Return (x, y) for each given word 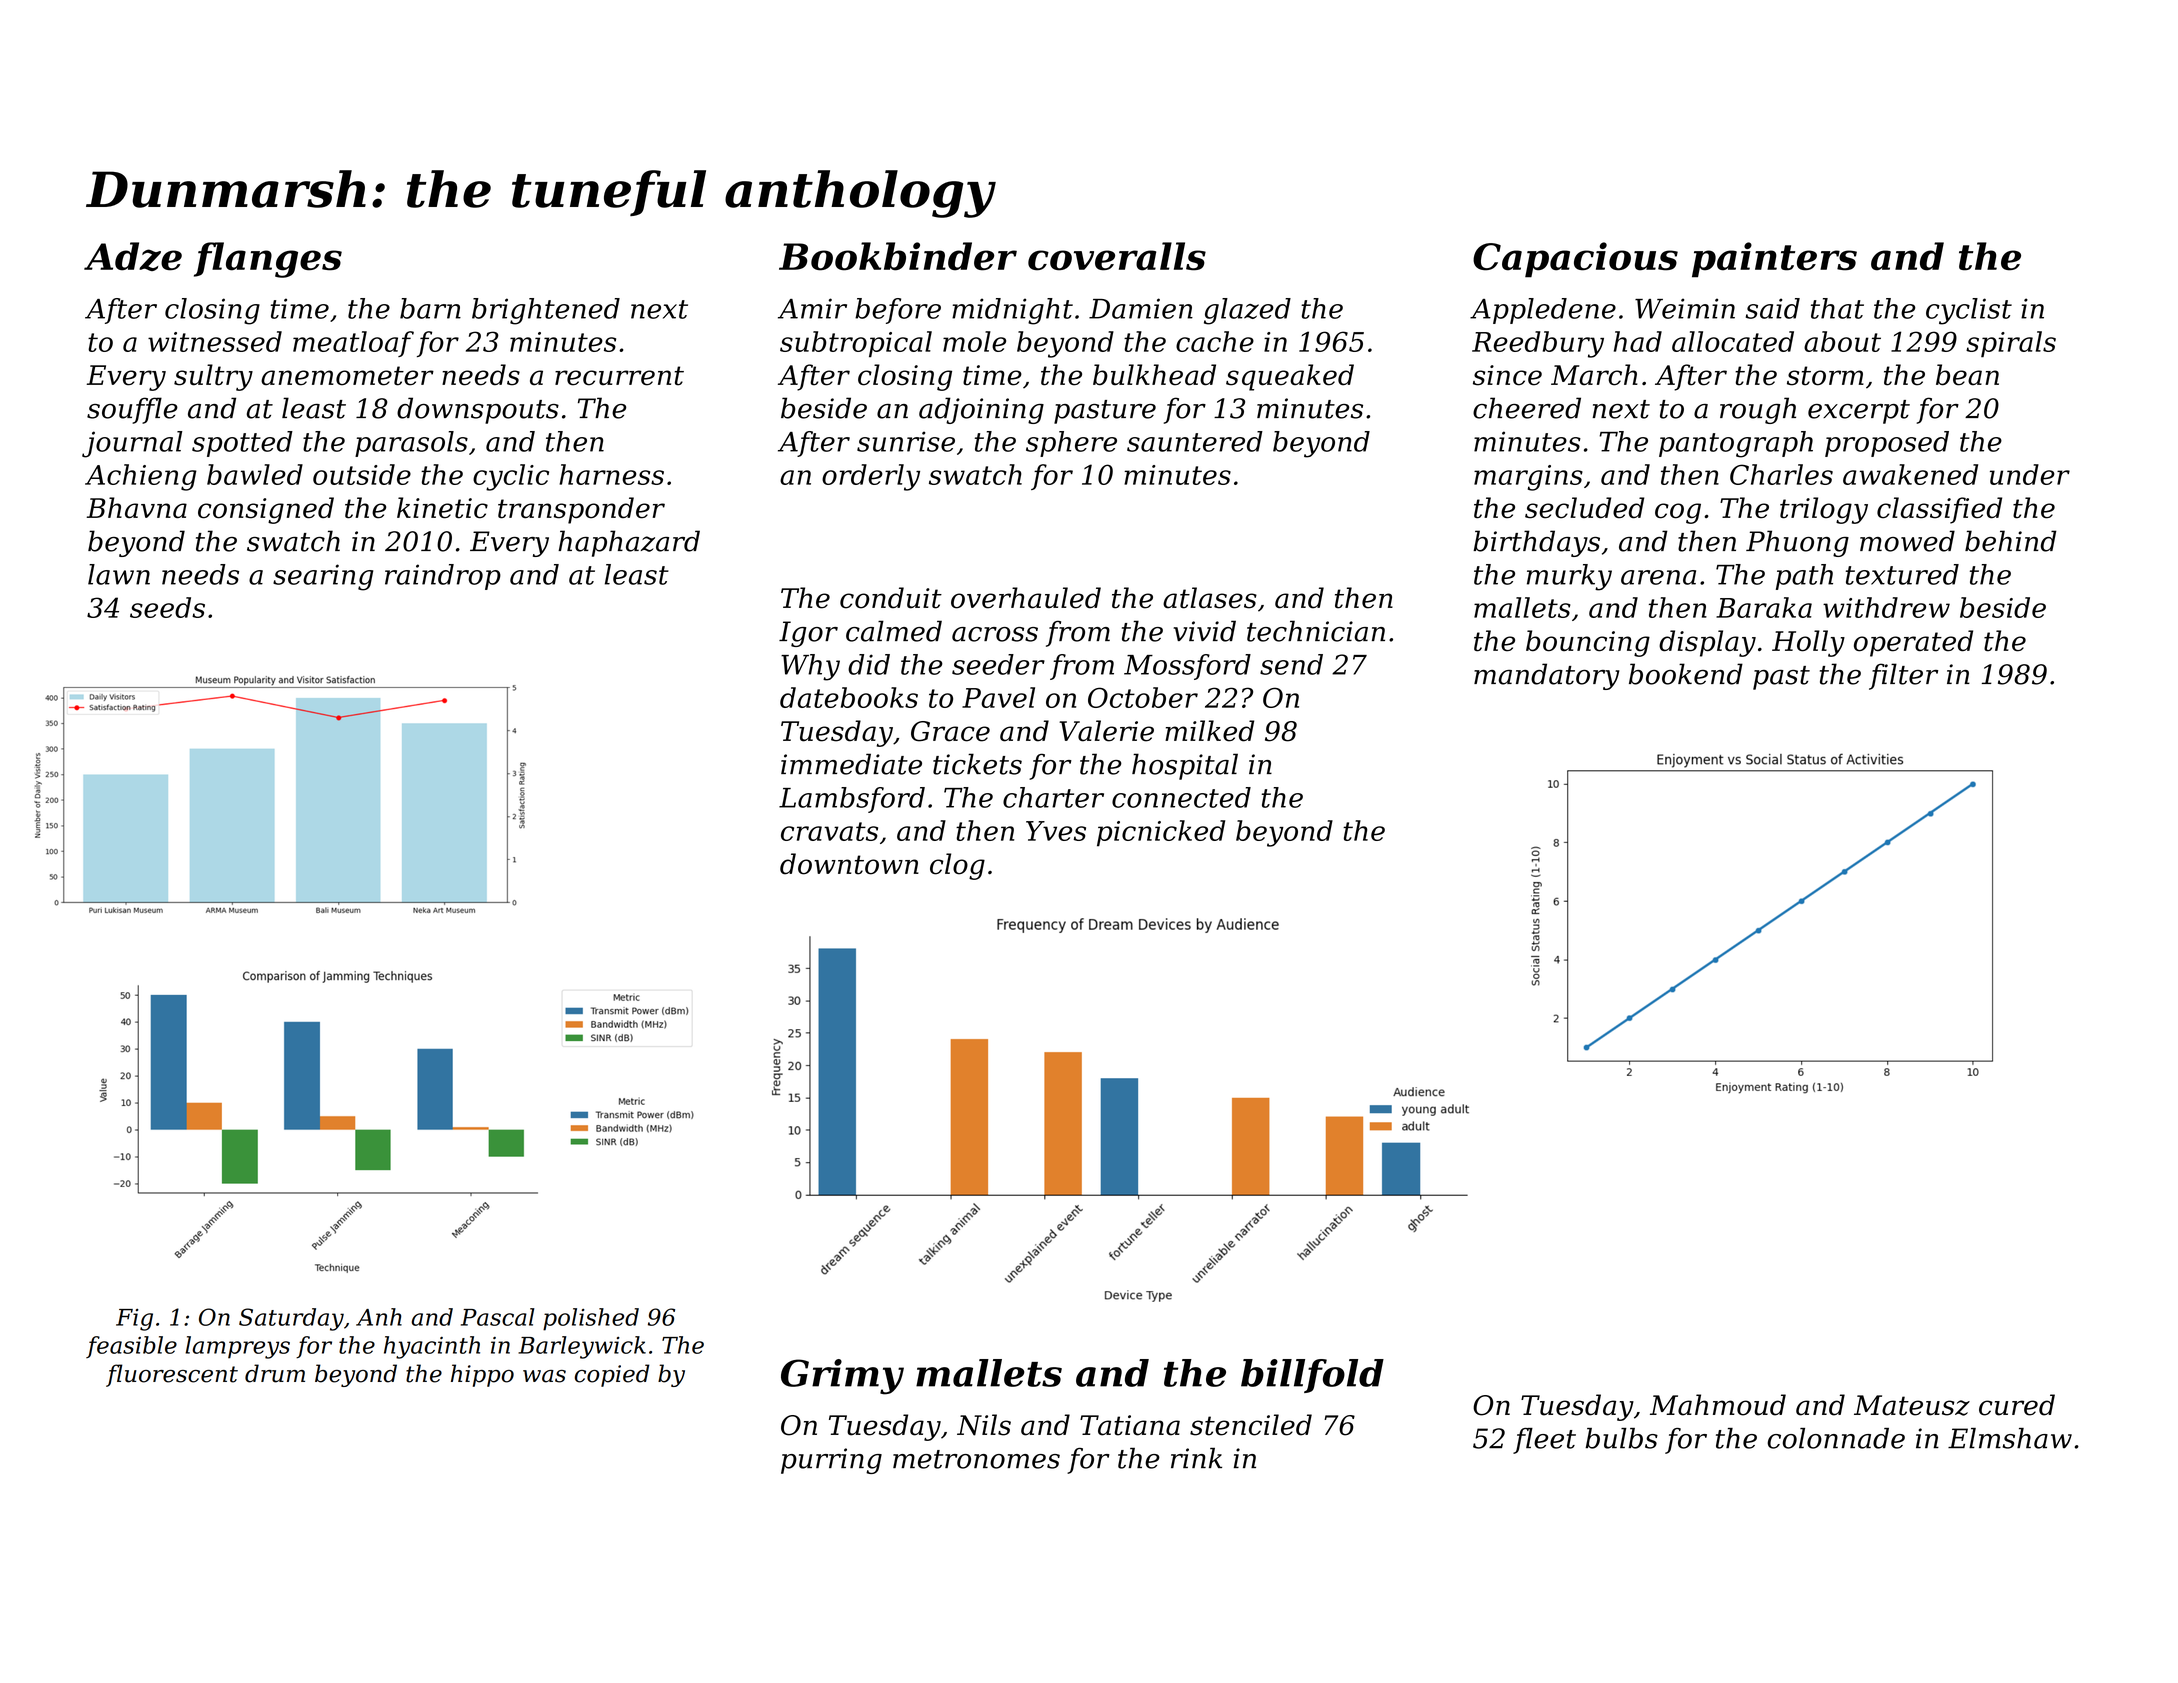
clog (957, 866)
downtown (849, 864)
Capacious (1575, 260)
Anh (379, 1317)
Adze (133, 256)
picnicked (1161, 833)
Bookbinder (898, 256)
